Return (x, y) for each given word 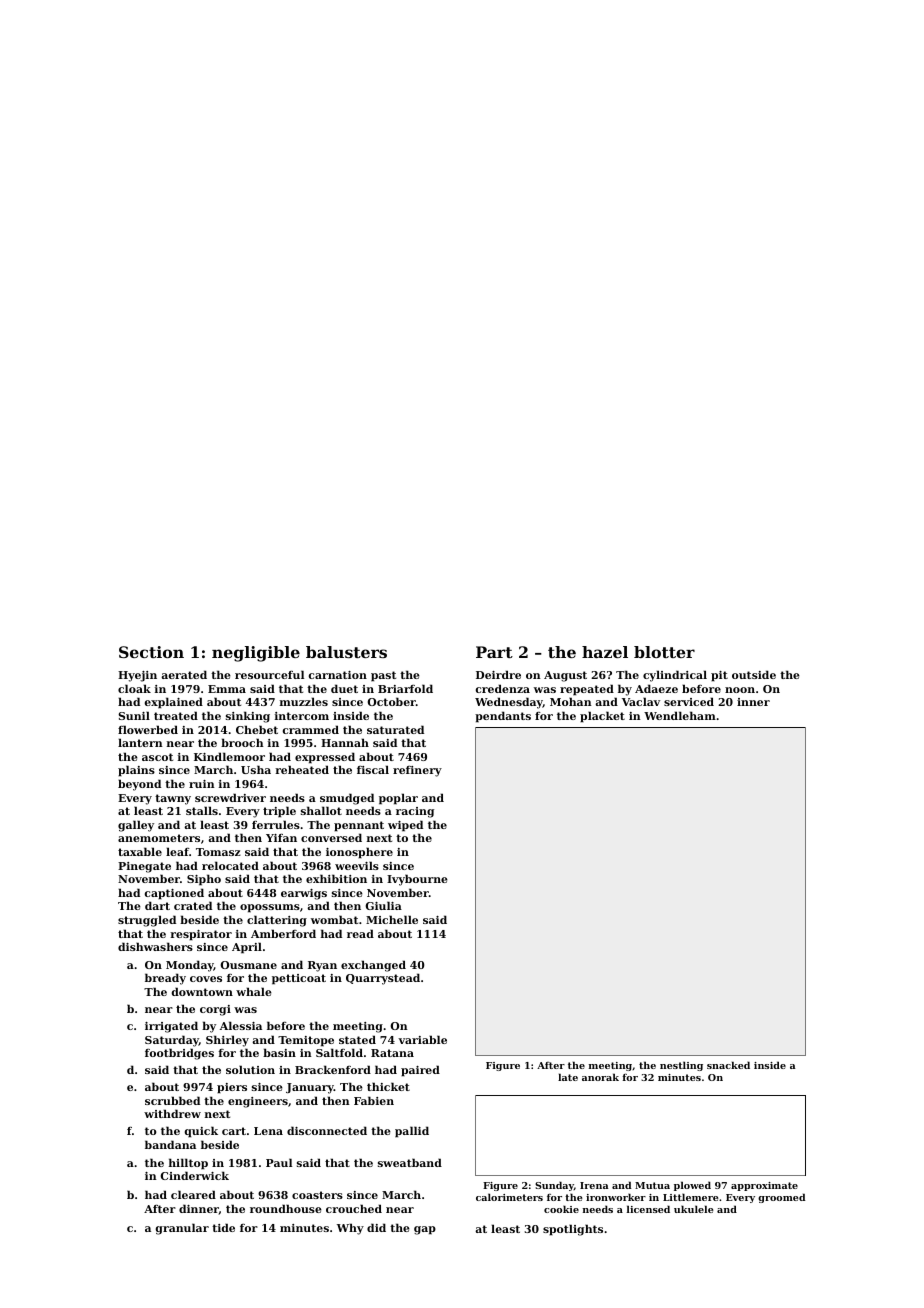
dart (157, 905)
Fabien (374, 1100)
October (392, 701)
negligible (256, 654)
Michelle (392, 919)
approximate (764, 1186)
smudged (347, 799)
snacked (728, 1065)
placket (602, 717)
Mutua (652, 1185)
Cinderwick (195, 1175)
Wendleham (680, 715)
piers (232, 1088)
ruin (202, 784)
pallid (412, 1132)
